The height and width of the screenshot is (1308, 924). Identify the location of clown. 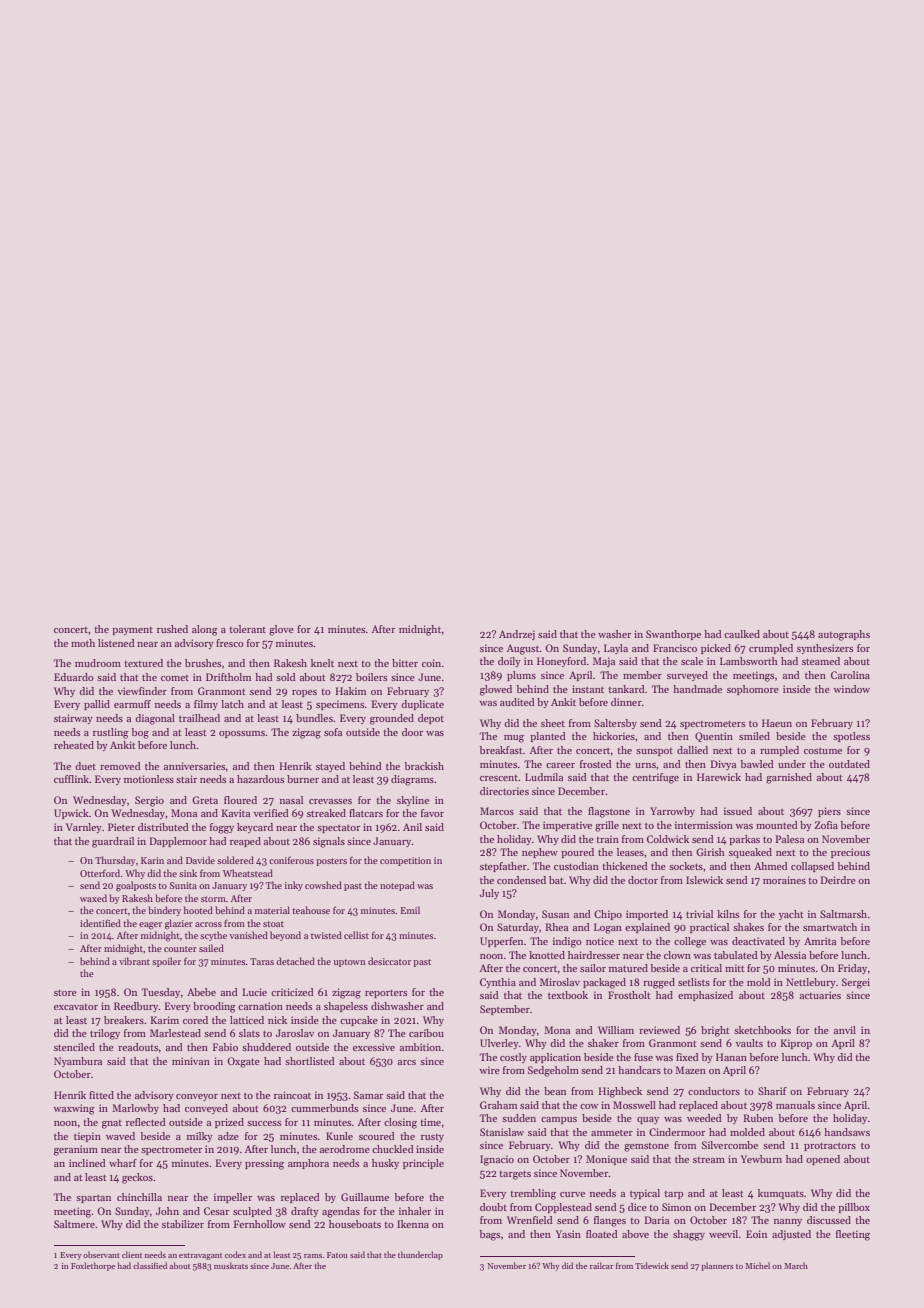
(677, 955).
